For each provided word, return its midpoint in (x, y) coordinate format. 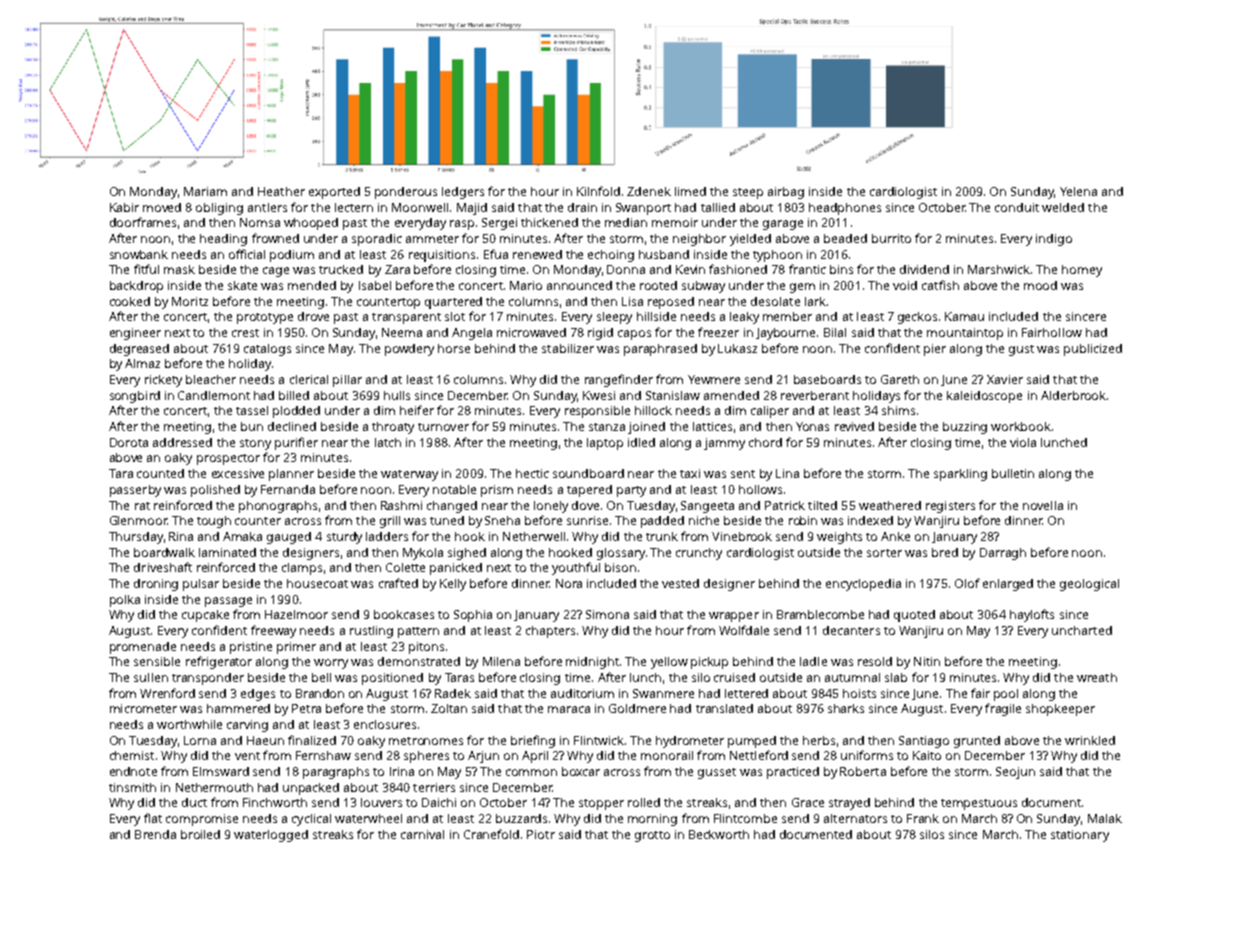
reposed (671, 303)
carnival (422, 834)
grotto (652, 836)
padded (662, 522)
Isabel (375, 285)
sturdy (344, 538)
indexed (870, 520)
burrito (891, 238)
